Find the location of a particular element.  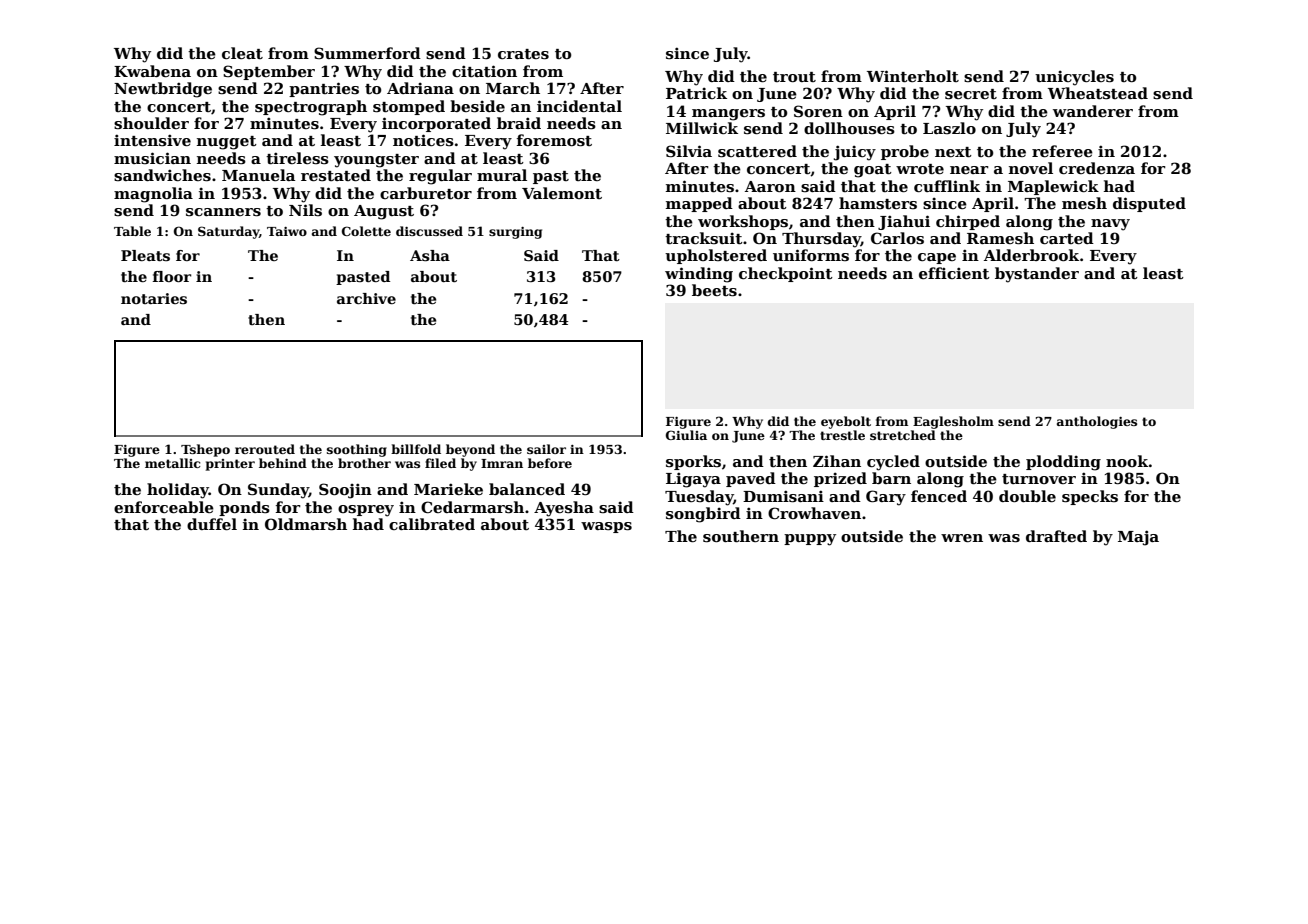

tracksuit is located at coordinates (704, 238).
